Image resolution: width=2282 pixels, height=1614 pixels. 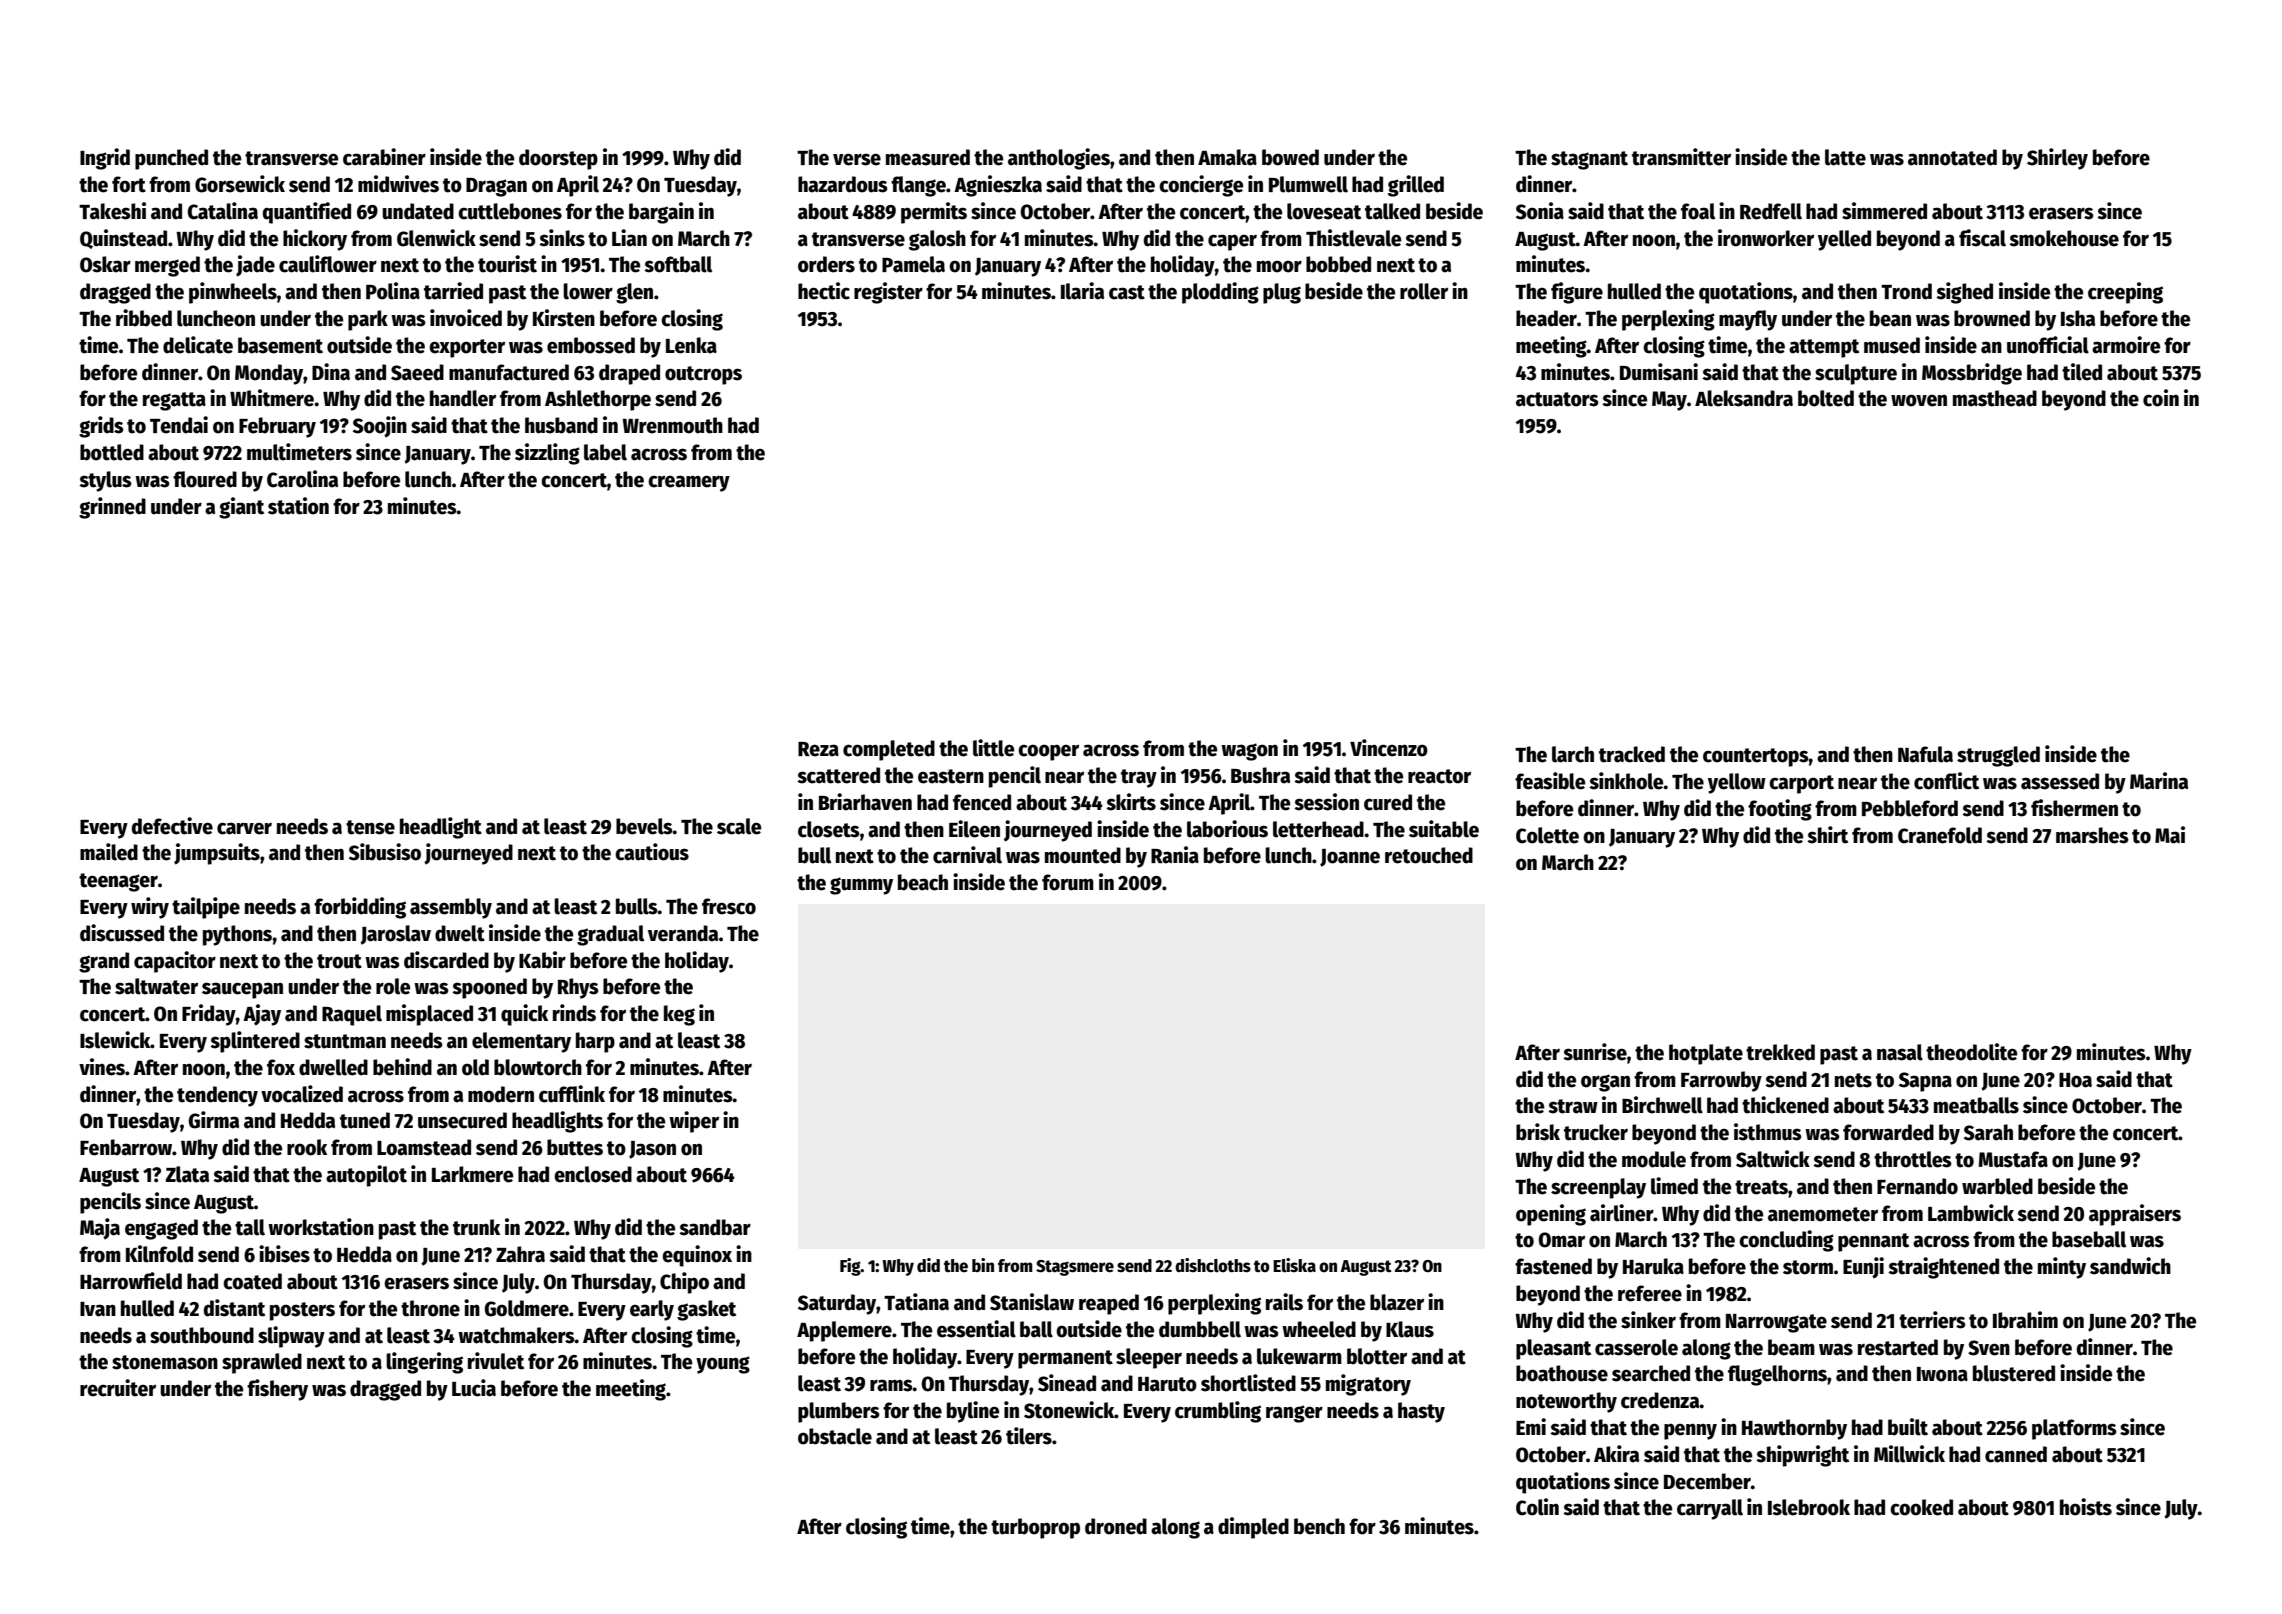 I want to click on recruiter, so click(x=118, y=1388).
